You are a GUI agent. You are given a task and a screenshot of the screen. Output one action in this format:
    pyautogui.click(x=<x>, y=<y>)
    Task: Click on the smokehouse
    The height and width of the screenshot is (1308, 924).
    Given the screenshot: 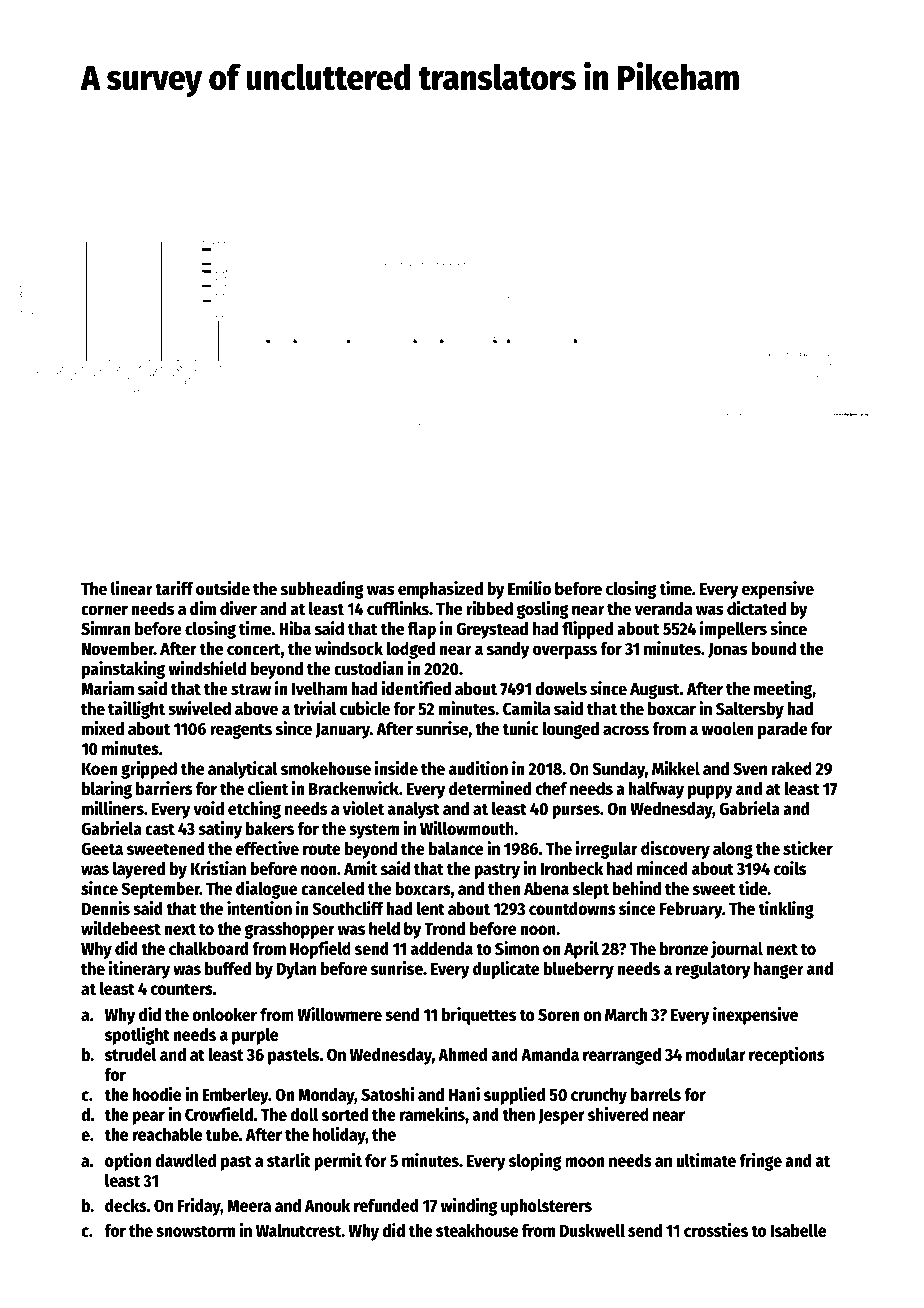 What is the action you would take?
    pyautogui.click(x=326, y=768)
